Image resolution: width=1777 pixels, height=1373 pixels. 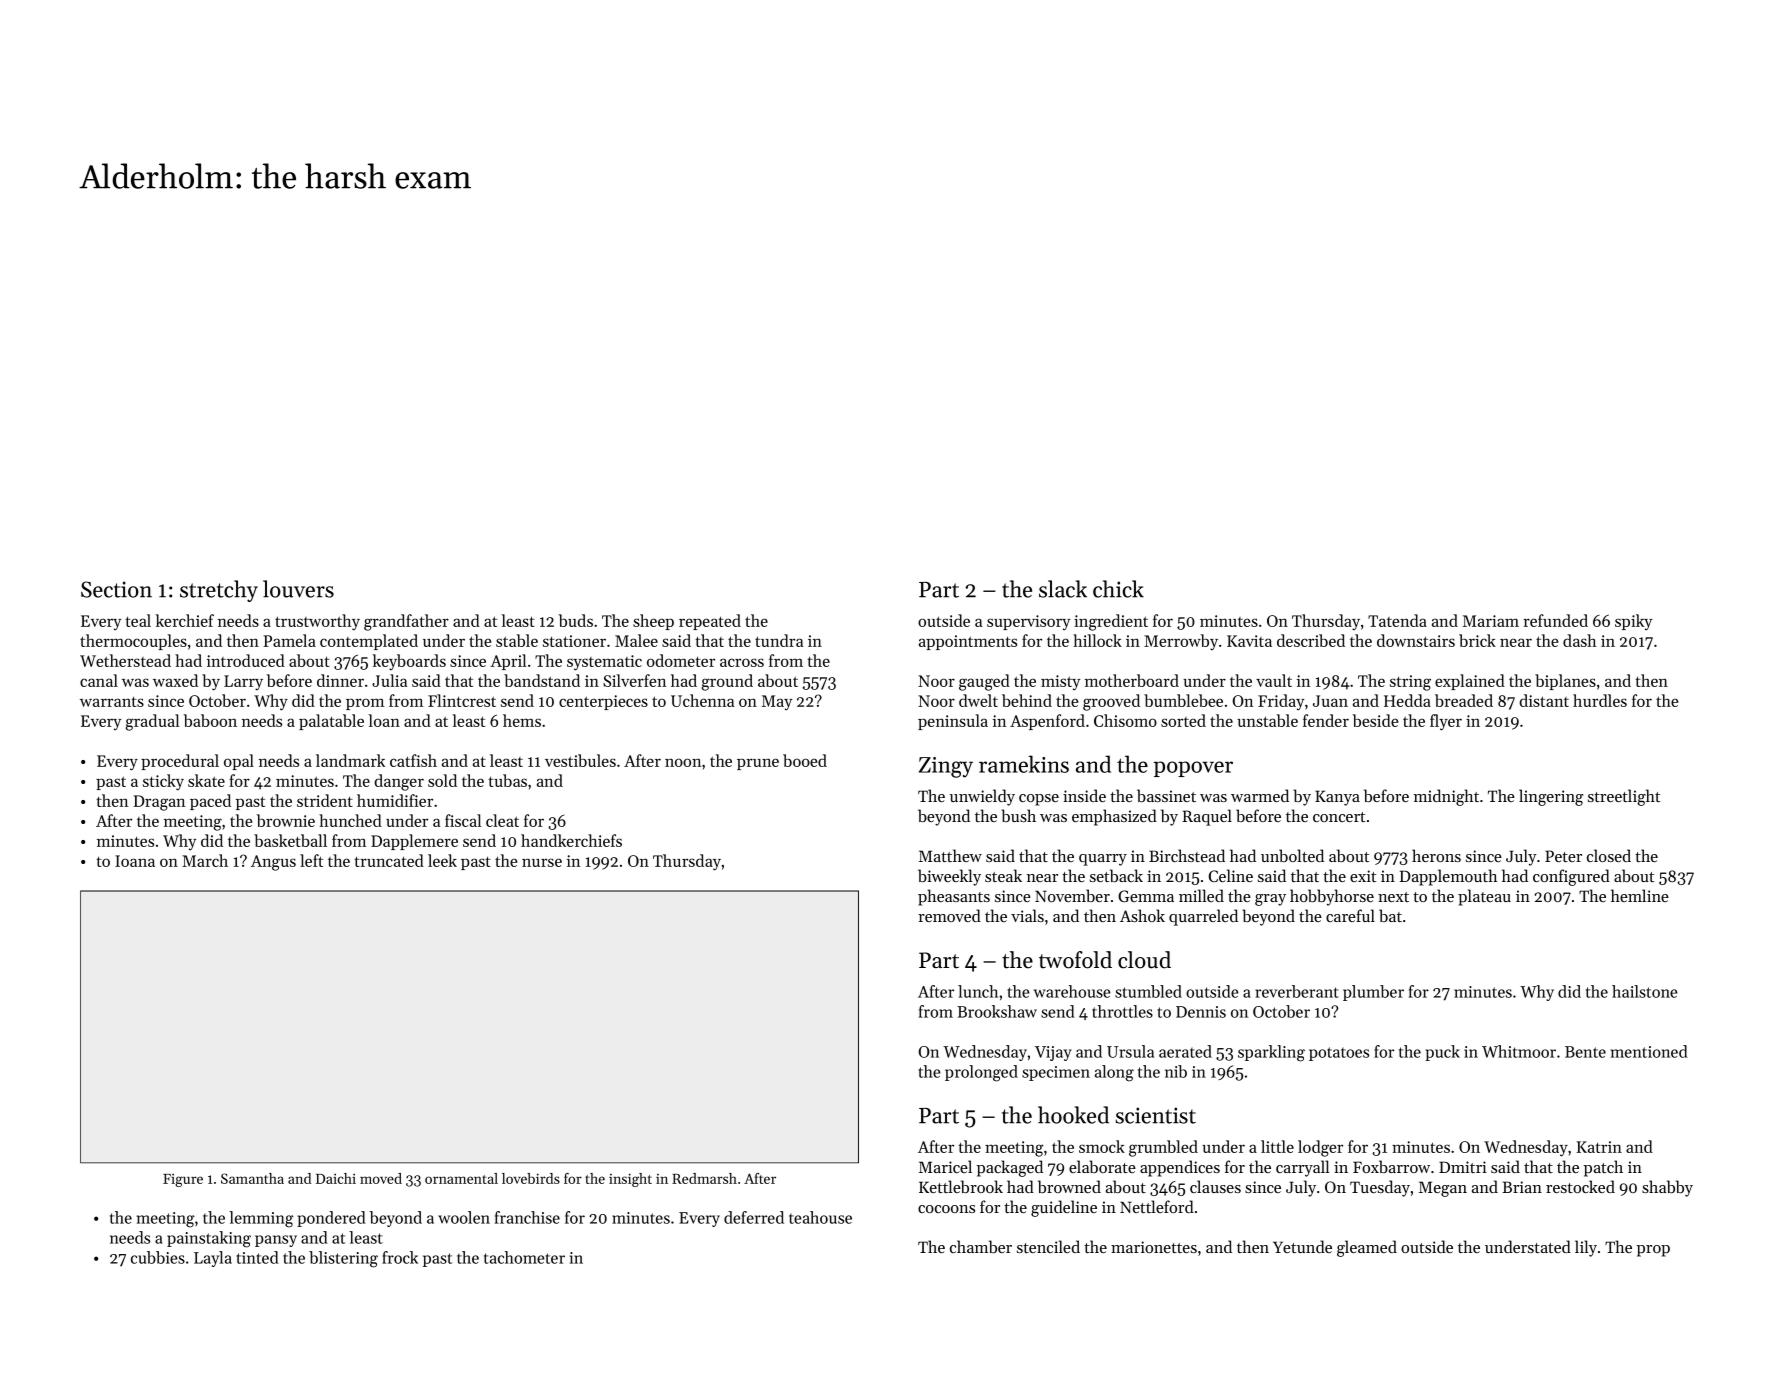 I want to click on Uchenna, so click(x=702, y=700).
